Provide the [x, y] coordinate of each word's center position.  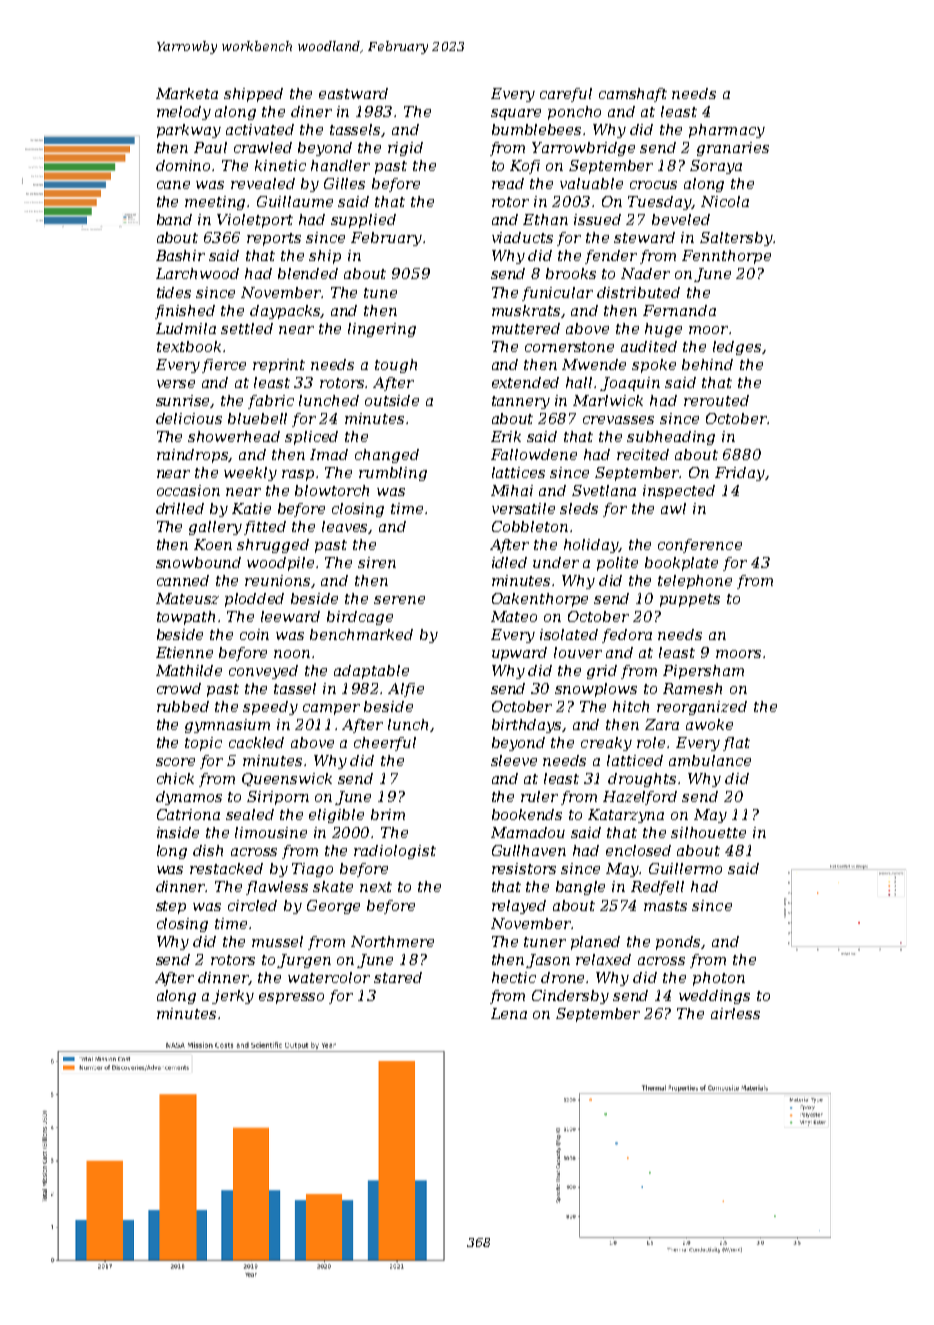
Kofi [525, 167]
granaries [733, 149]
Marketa [187, 93]
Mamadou [528, 832]
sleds [579, 508]
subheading [671, 438]
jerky [233, 997]
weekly [250, 474]
